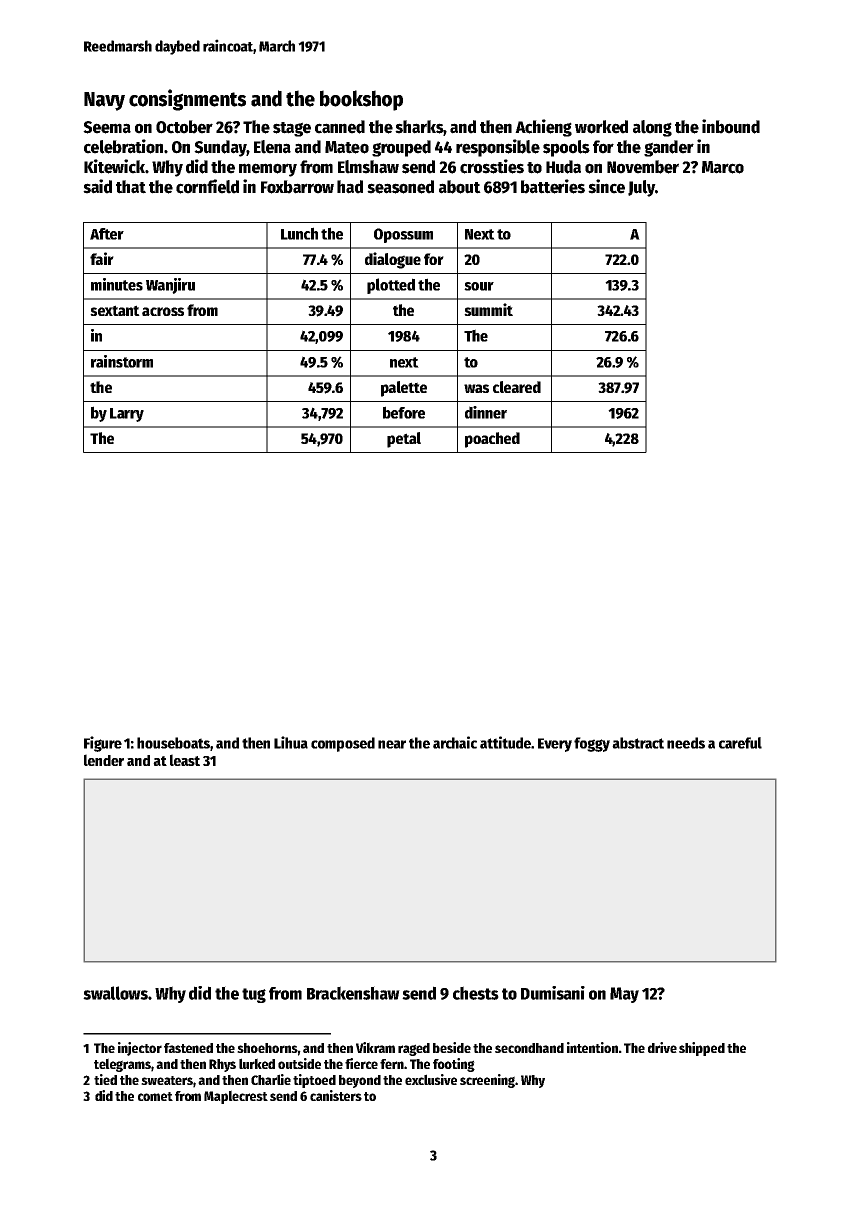 The image size is (860, 1220). Describe the element at coordinates (361, 100) in the screenshot. I see `bookshop` at that location.
